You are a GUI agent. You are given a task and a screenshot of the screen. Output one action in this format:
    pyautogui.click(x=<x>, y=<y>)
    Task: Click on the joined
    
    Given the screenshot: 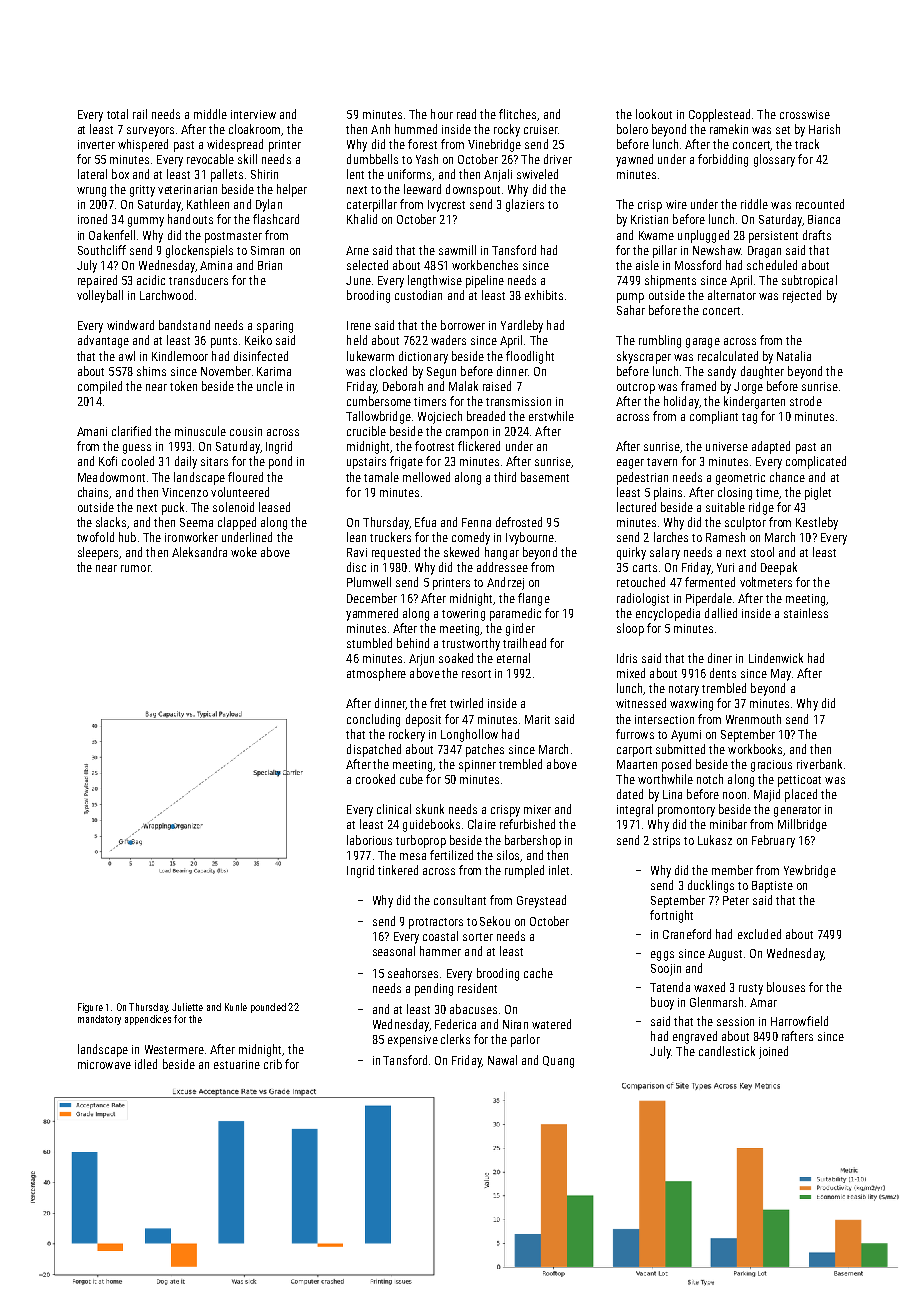 What is the action you would take?
    pyautogui.click(x=773, y=1052)
